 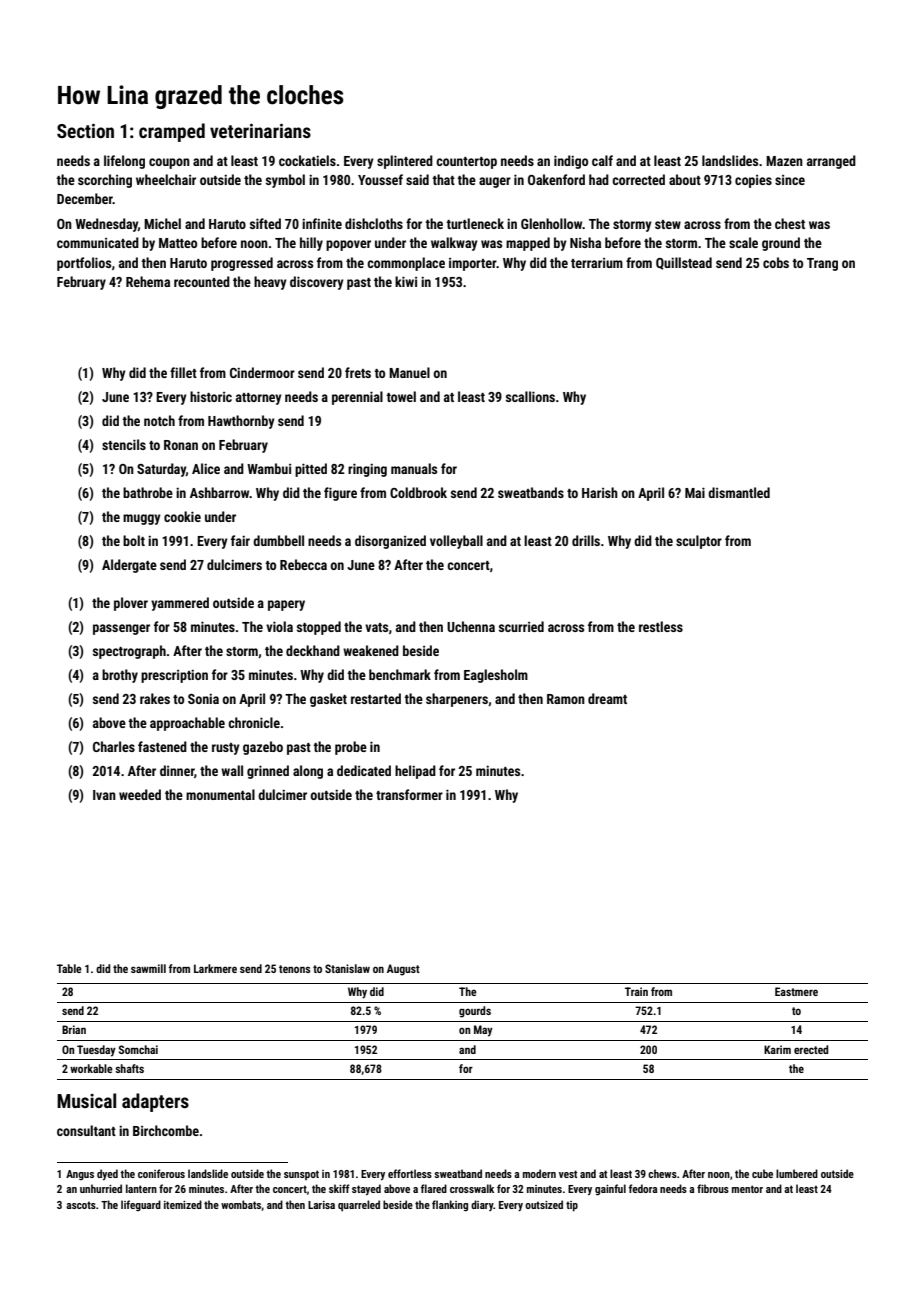 I want to click on Aldergate, so click(x=129, y=566).
